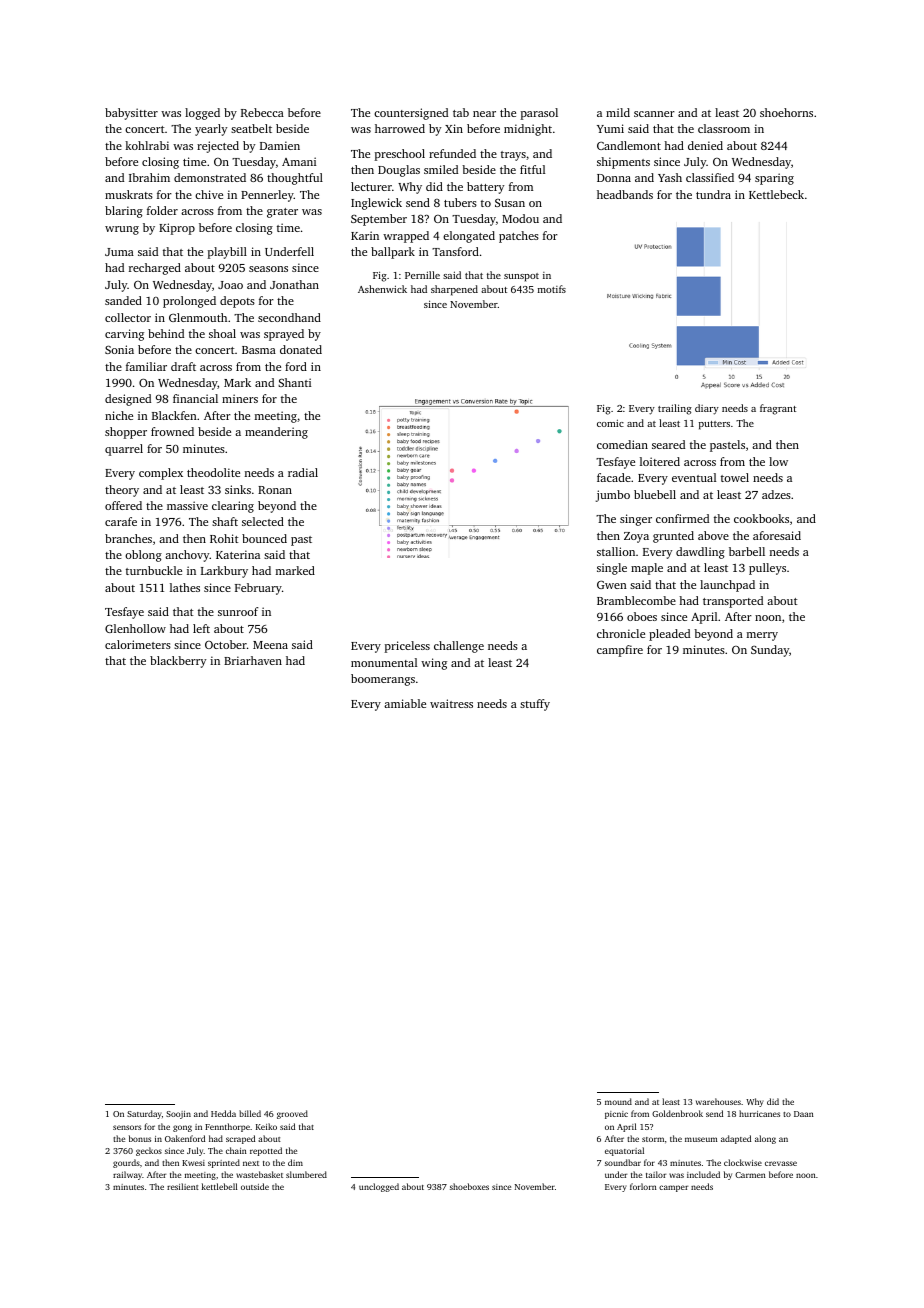 This screenshot has width=924, height=1308. I want to click on Rebecca, so click(262, 112).
